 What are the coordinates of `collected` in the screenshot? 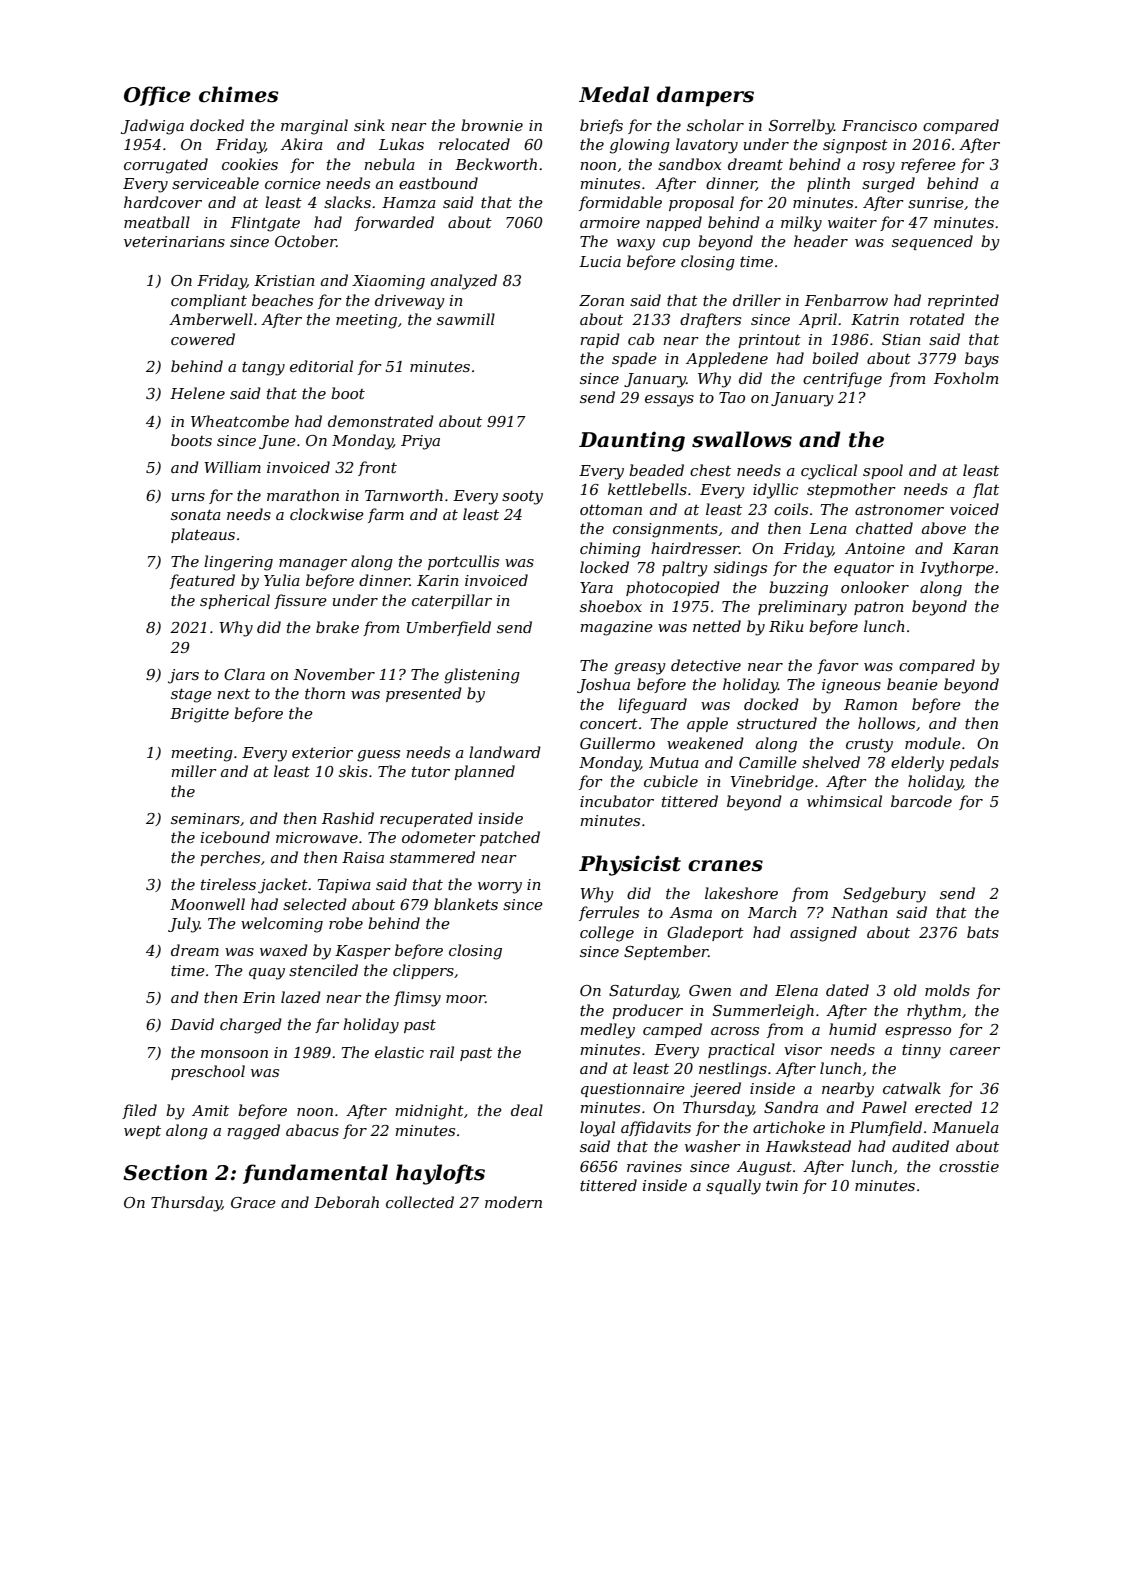 It's located at (420, 1202).
